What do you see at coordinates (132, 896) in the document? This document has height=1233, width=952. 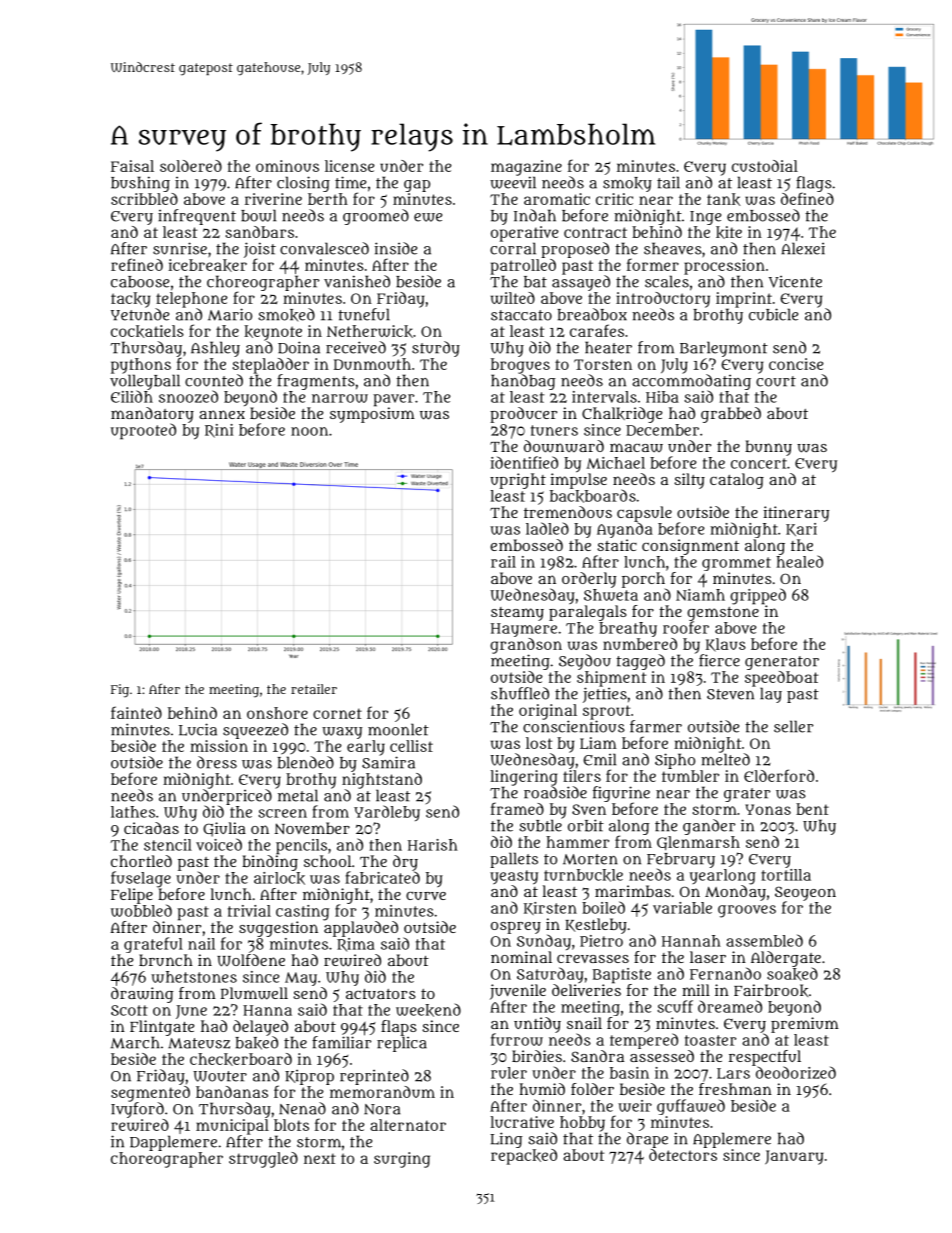 I see `Felipe` at bounding box center [132, 896].
